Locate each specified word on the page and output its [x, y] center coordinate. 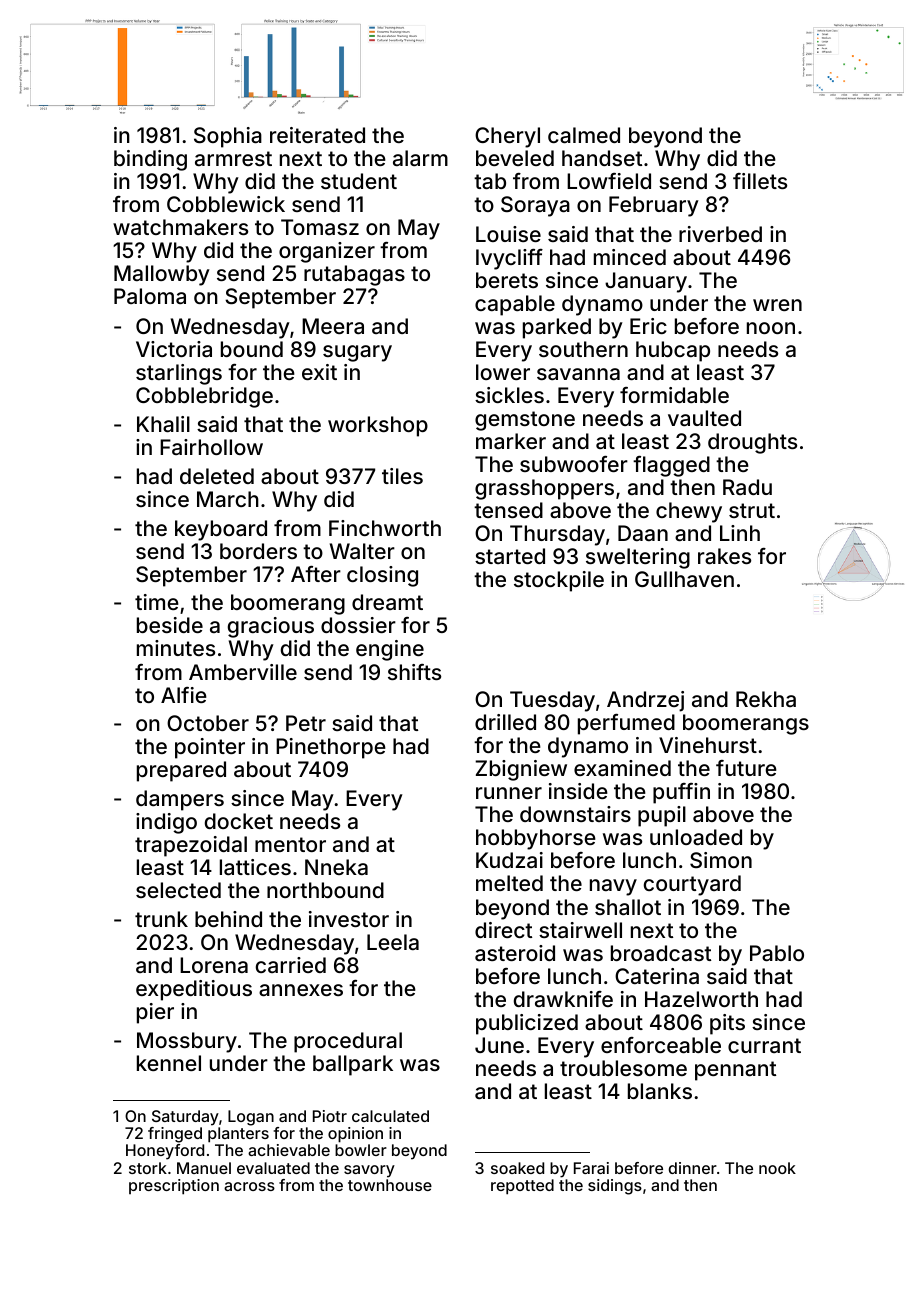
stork [148, 1168]
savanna [578, 374]
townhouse [390, 1185]
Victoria [174, 349]
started [510, 556]
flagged [671, 466]
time [157, 602]
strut [752, 510]
